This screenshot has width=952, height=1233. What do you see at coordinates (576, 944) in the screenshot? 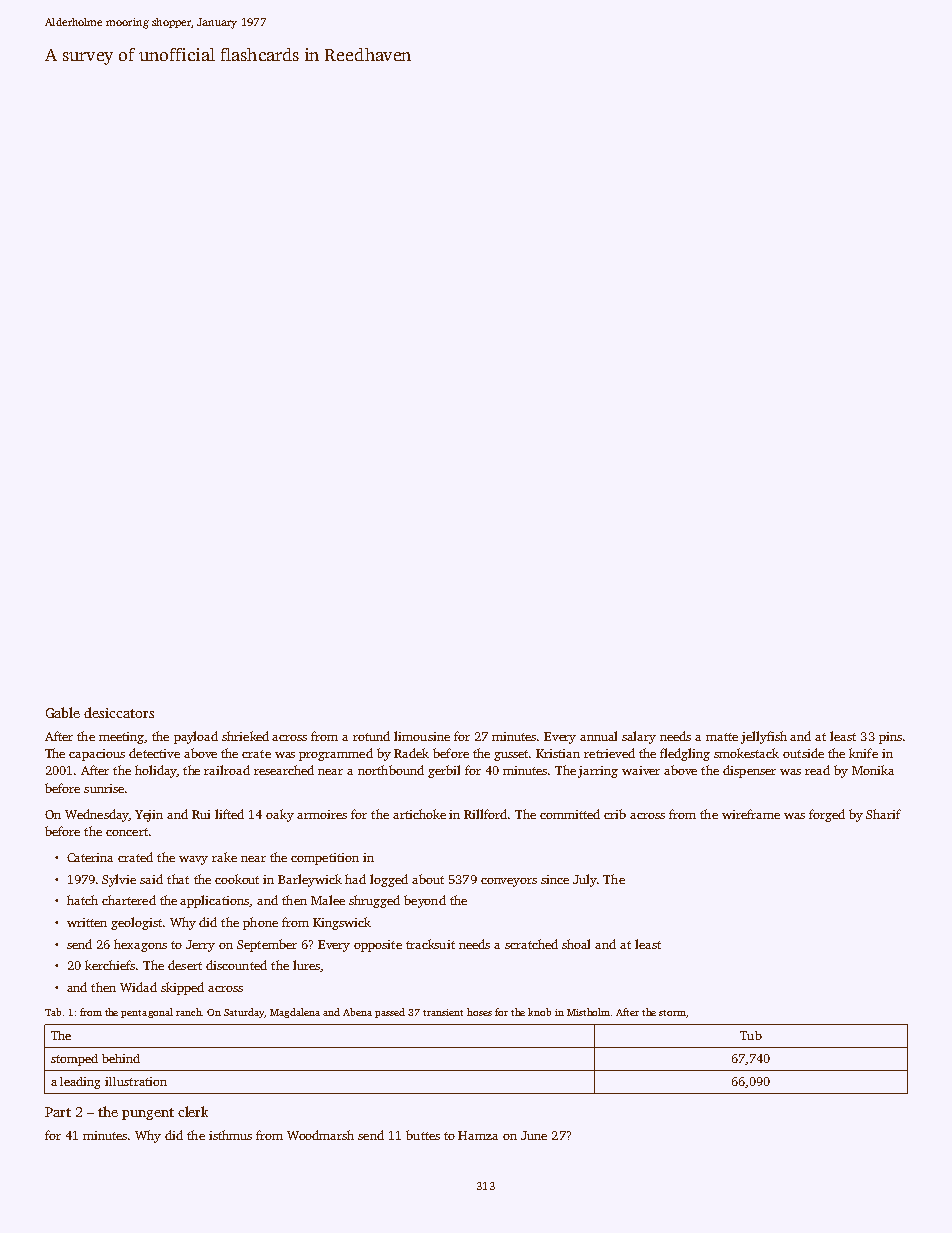
I see `shoal` at bounding box center [576, 944].
